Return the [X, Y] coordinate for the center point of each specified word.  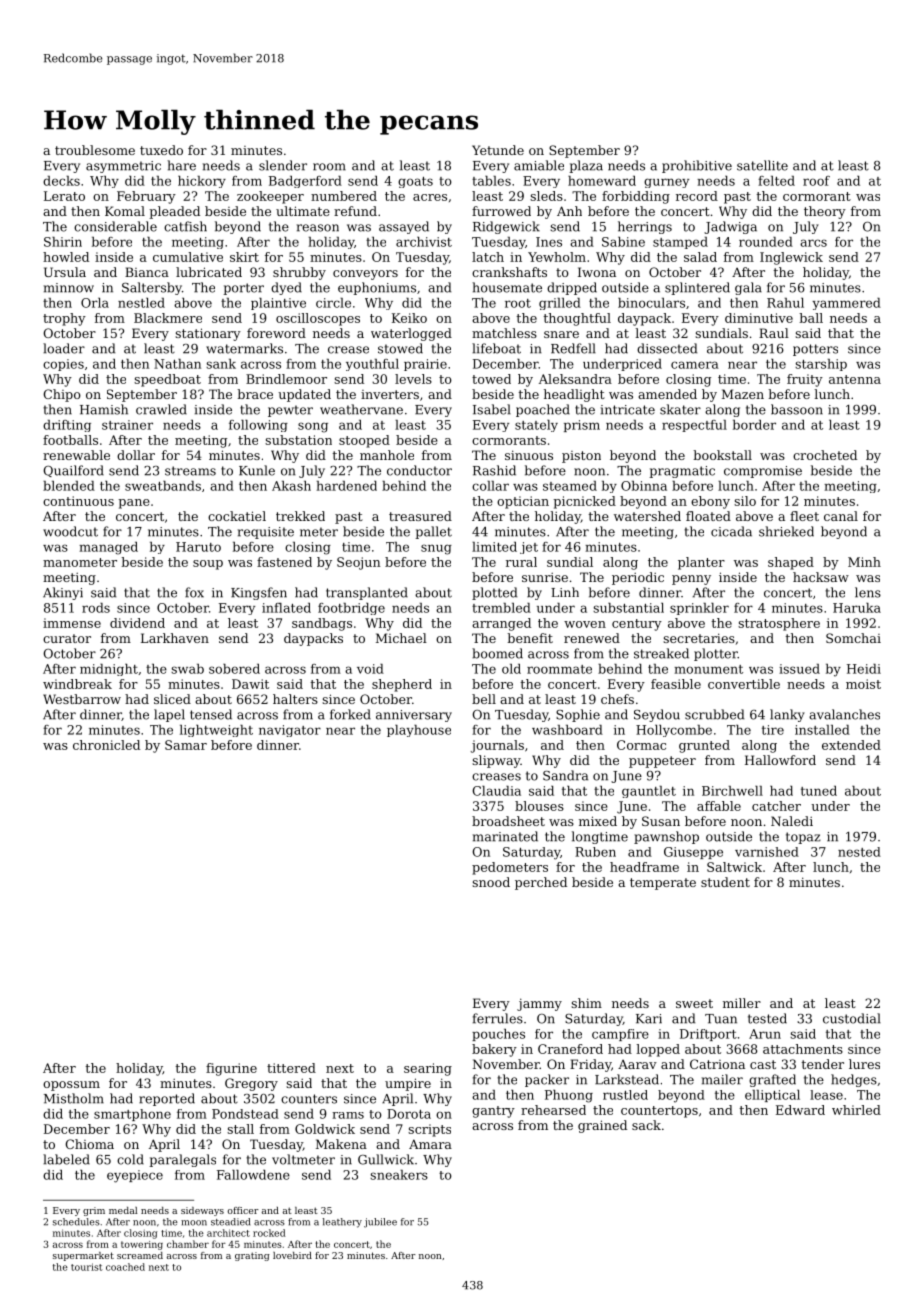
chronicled [106, 745]
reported [167, 1099]
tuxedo [161, 150]
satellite [762, 165]
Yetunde [498, 150]
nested [859, 852]
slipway [496, 761]
